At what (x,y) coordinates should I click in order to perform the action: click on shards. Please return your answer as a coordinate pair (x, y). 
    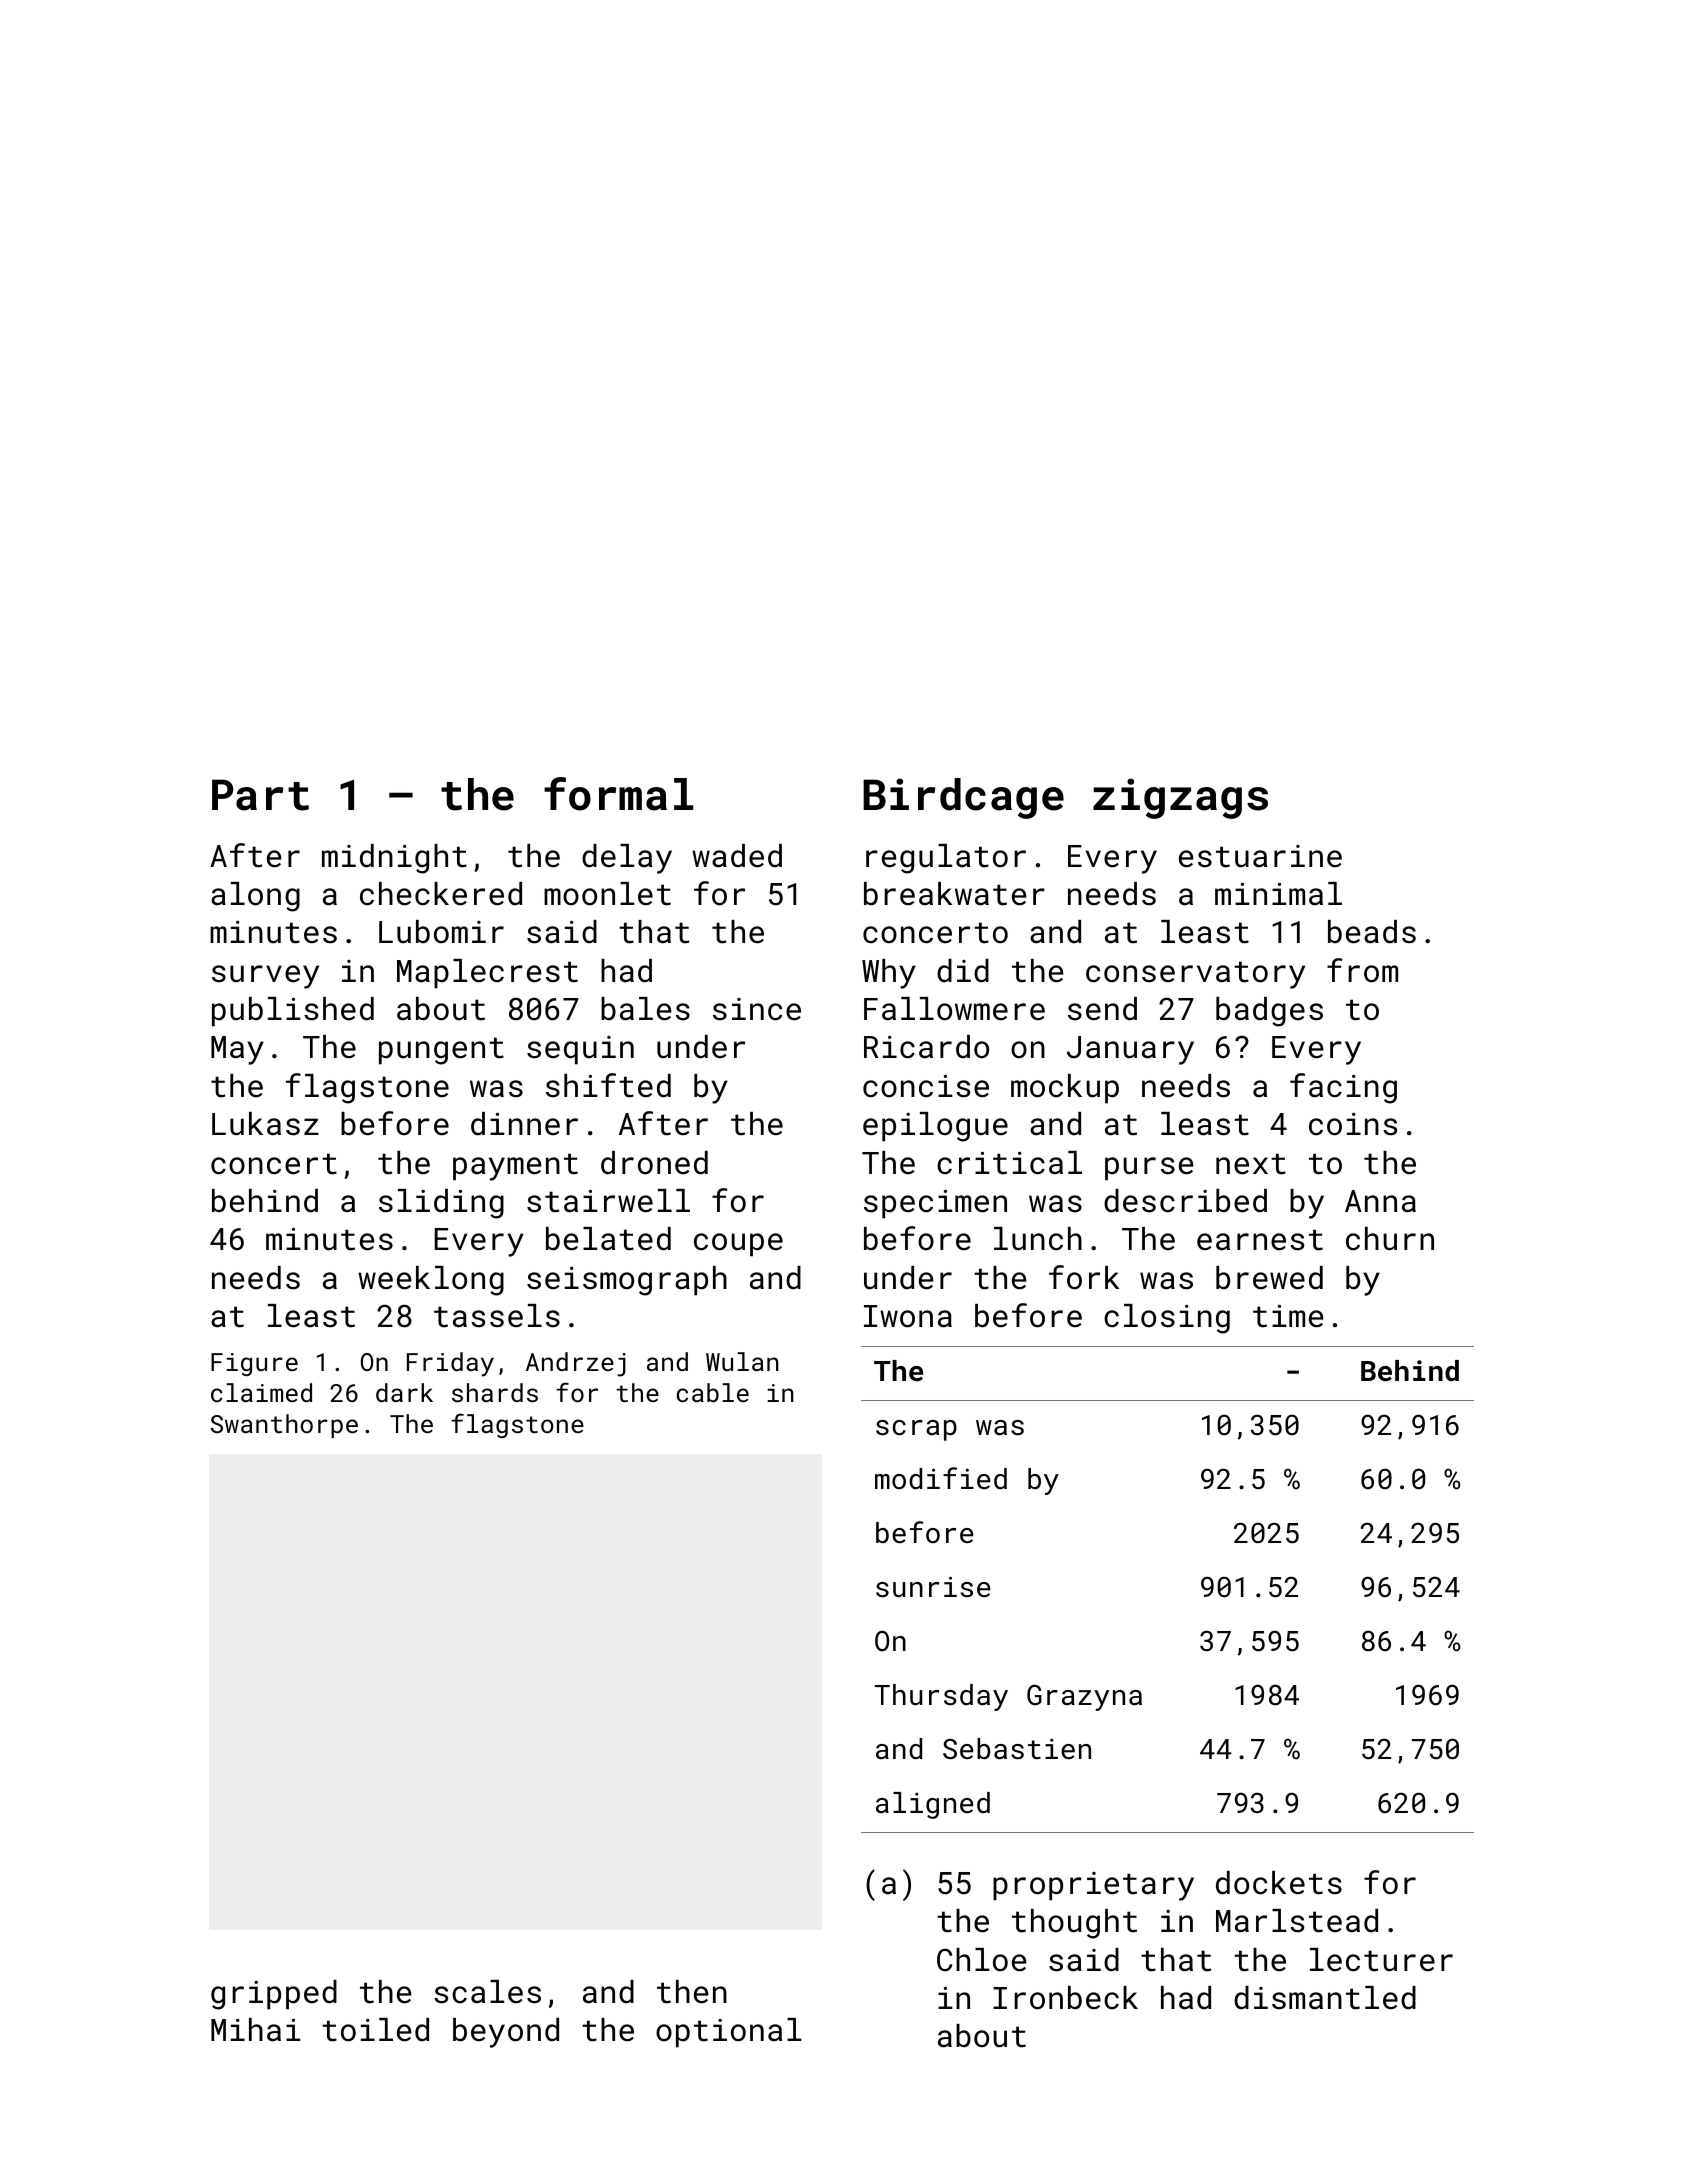
    Looking at the image, I should click on (495, 1392).
